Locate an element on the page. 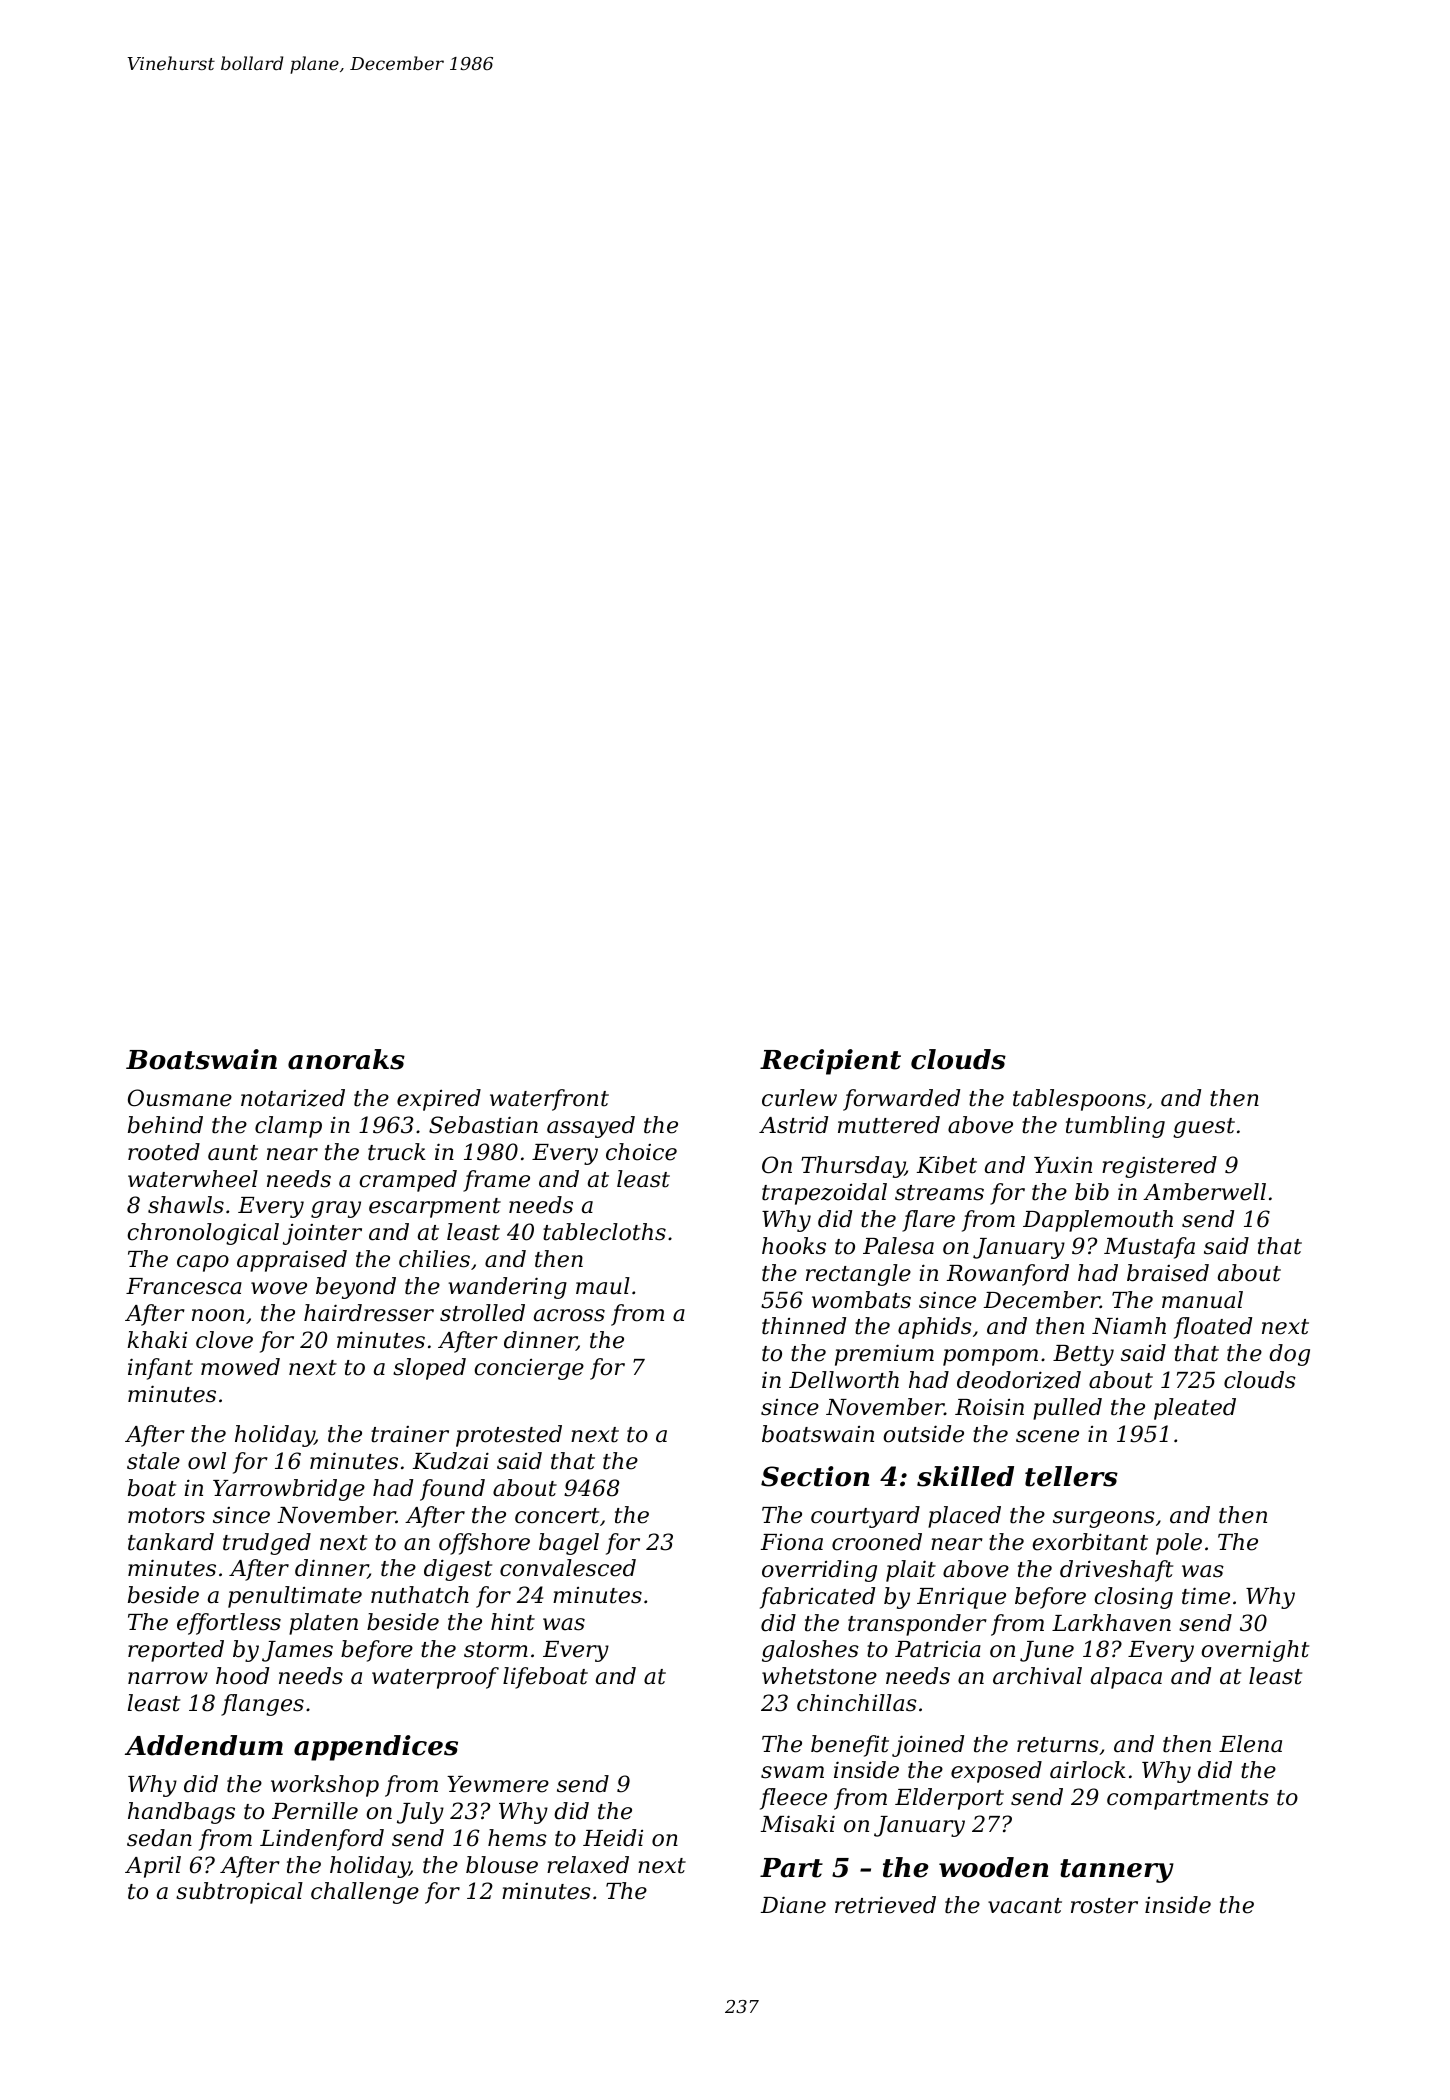 The height and width of the image is (2100, 1450). Fiona is located at coordinates (792, 1542).
